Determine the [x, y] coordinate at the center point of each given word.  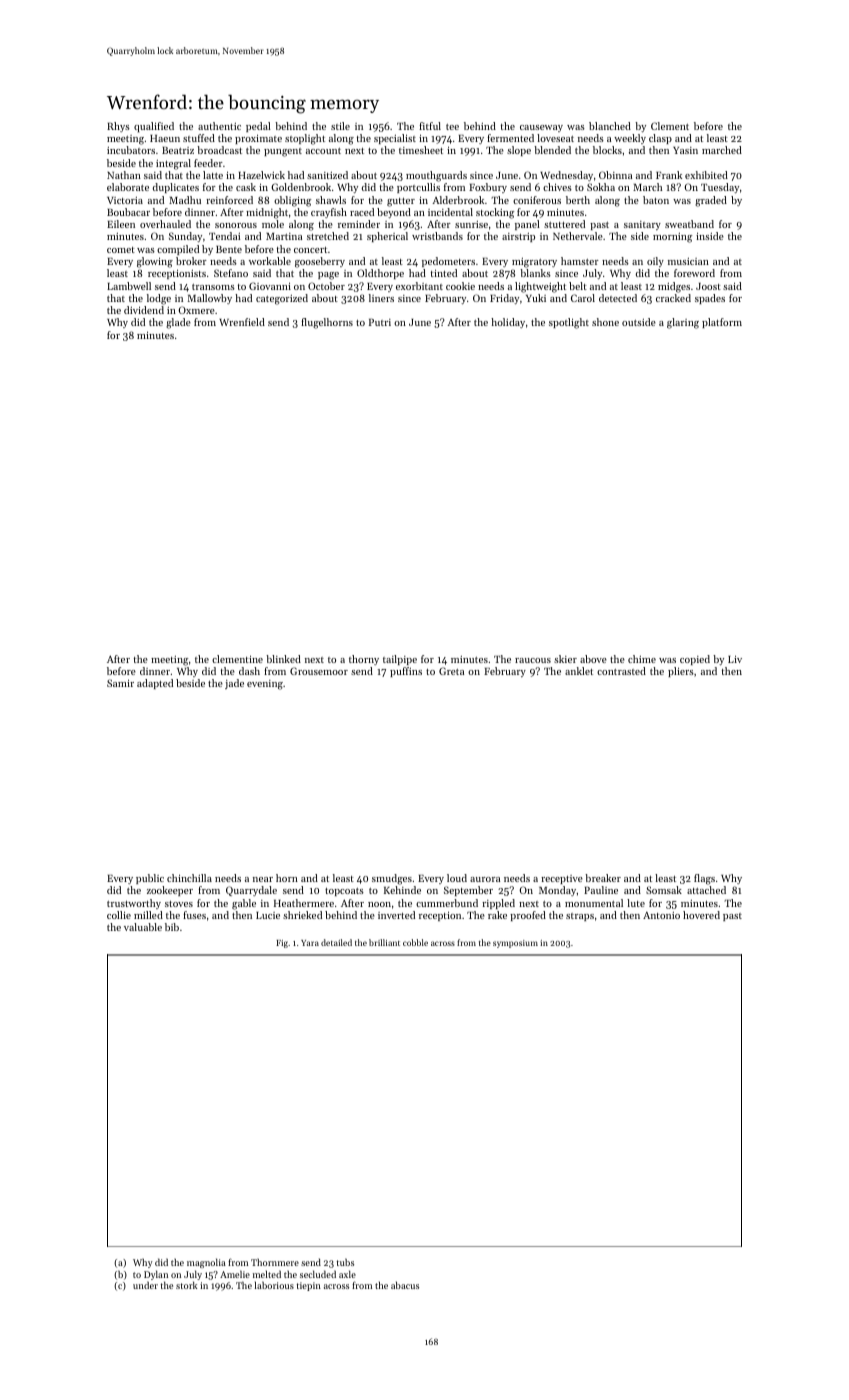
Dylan [156, 1275]
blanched [610, 126]
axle [347, 1274]
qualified [154, 127]
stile [340, 126]
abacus [405, 1285]
